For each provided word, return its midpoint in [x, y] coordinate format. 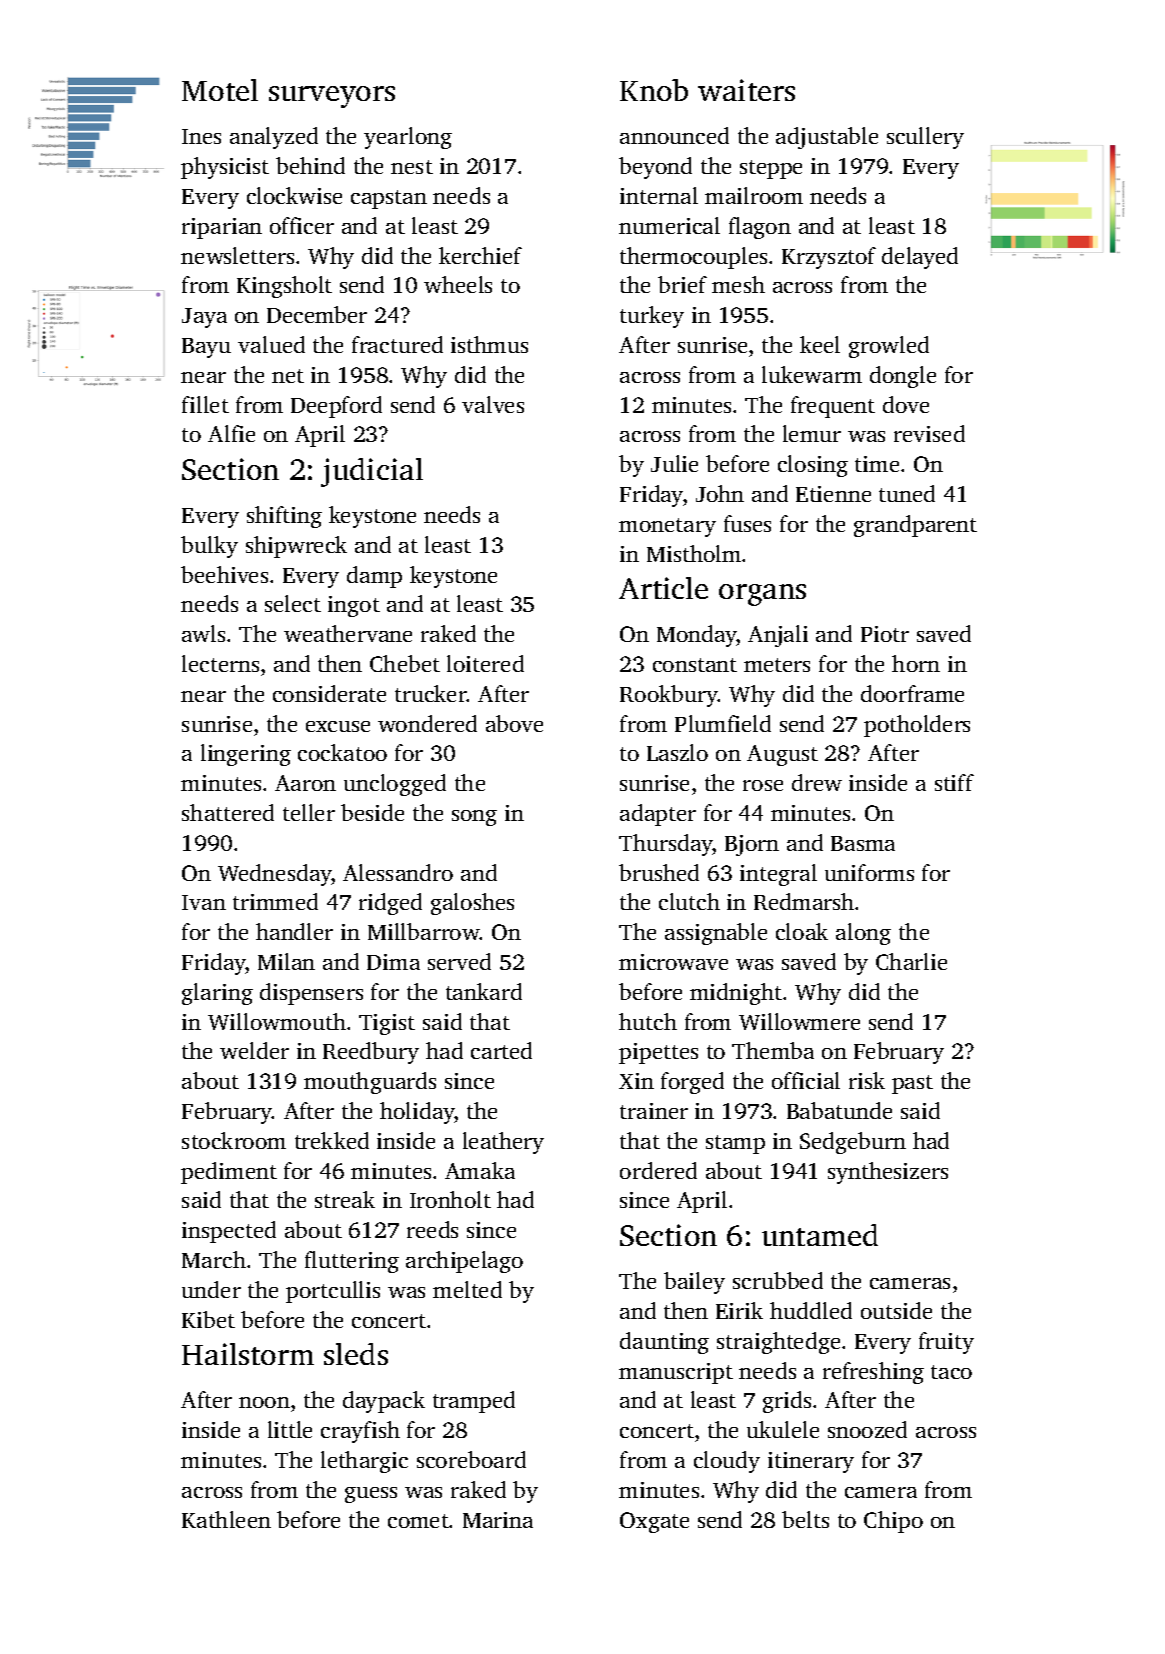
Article [663, 588]
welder [254, 1050]
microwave [673, 962]
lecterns [220, 663]
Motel [220, 90]
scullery [925, 138]
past [912, 1084]
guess [371, 1495]
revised [929, 433]
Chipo [893, 1522]
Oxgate [654, 1522]
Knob [654, 90]
